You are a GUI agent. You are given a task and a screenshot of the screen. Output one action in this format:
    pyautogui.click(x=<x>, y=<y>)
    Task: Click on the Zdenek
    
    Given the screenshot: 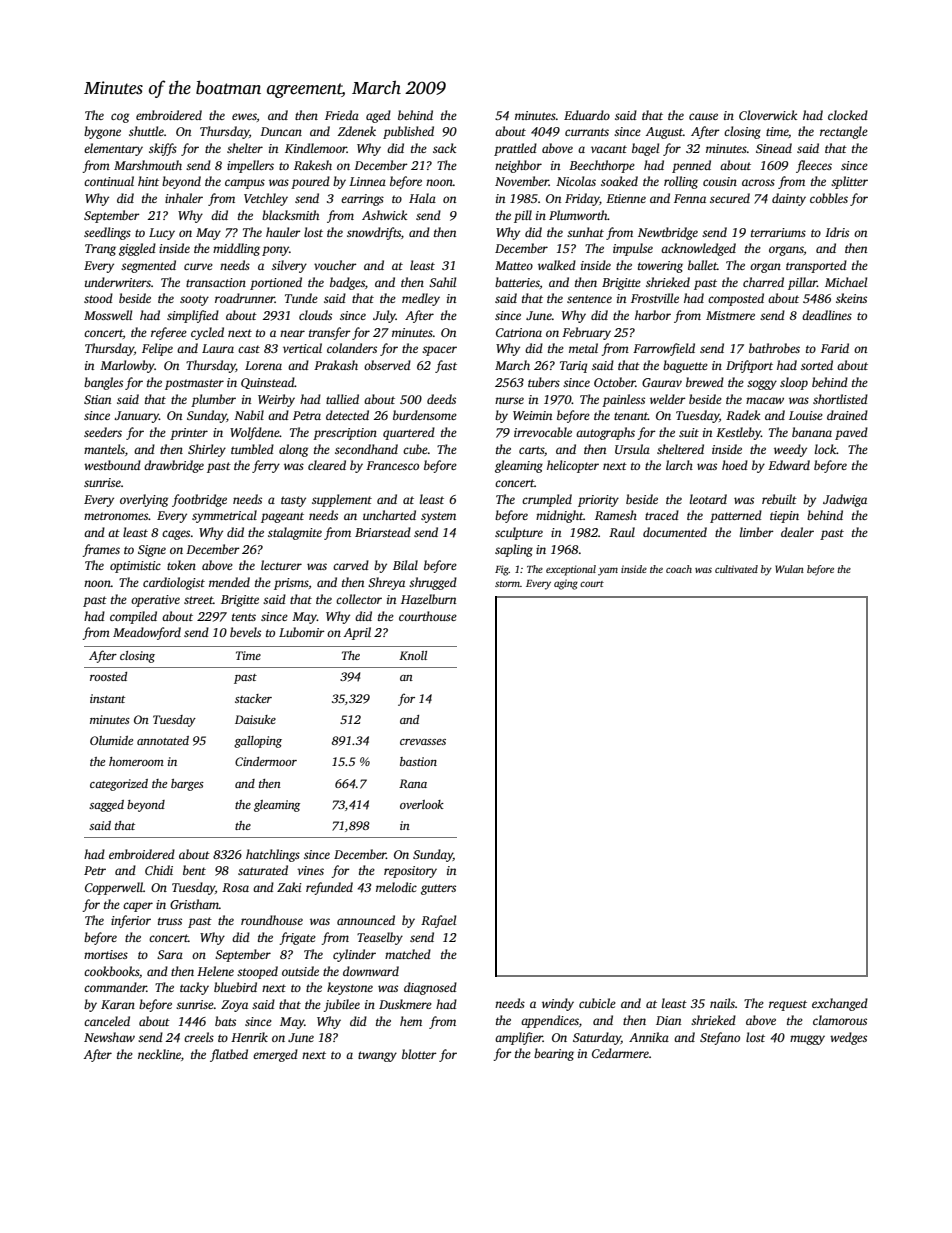 What is the action you would take?
    pyautogui.click(x=357, y=131)
